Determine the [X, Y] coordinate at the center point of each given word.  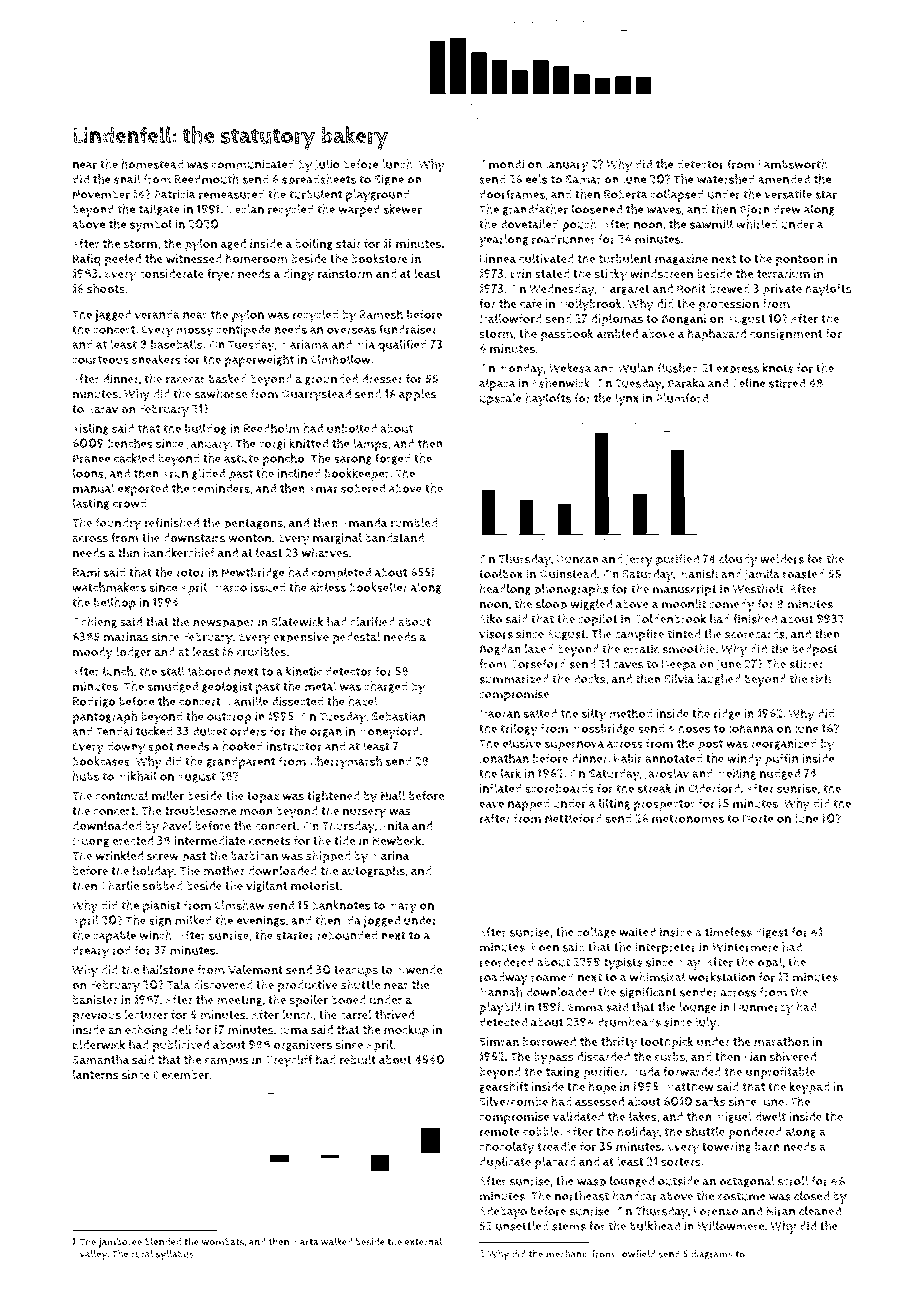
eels [536, 179]
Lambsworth [793, 164]
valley [93, 1255]
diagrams [712, 1255]
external [423, 1242]
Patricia [175, 194]
